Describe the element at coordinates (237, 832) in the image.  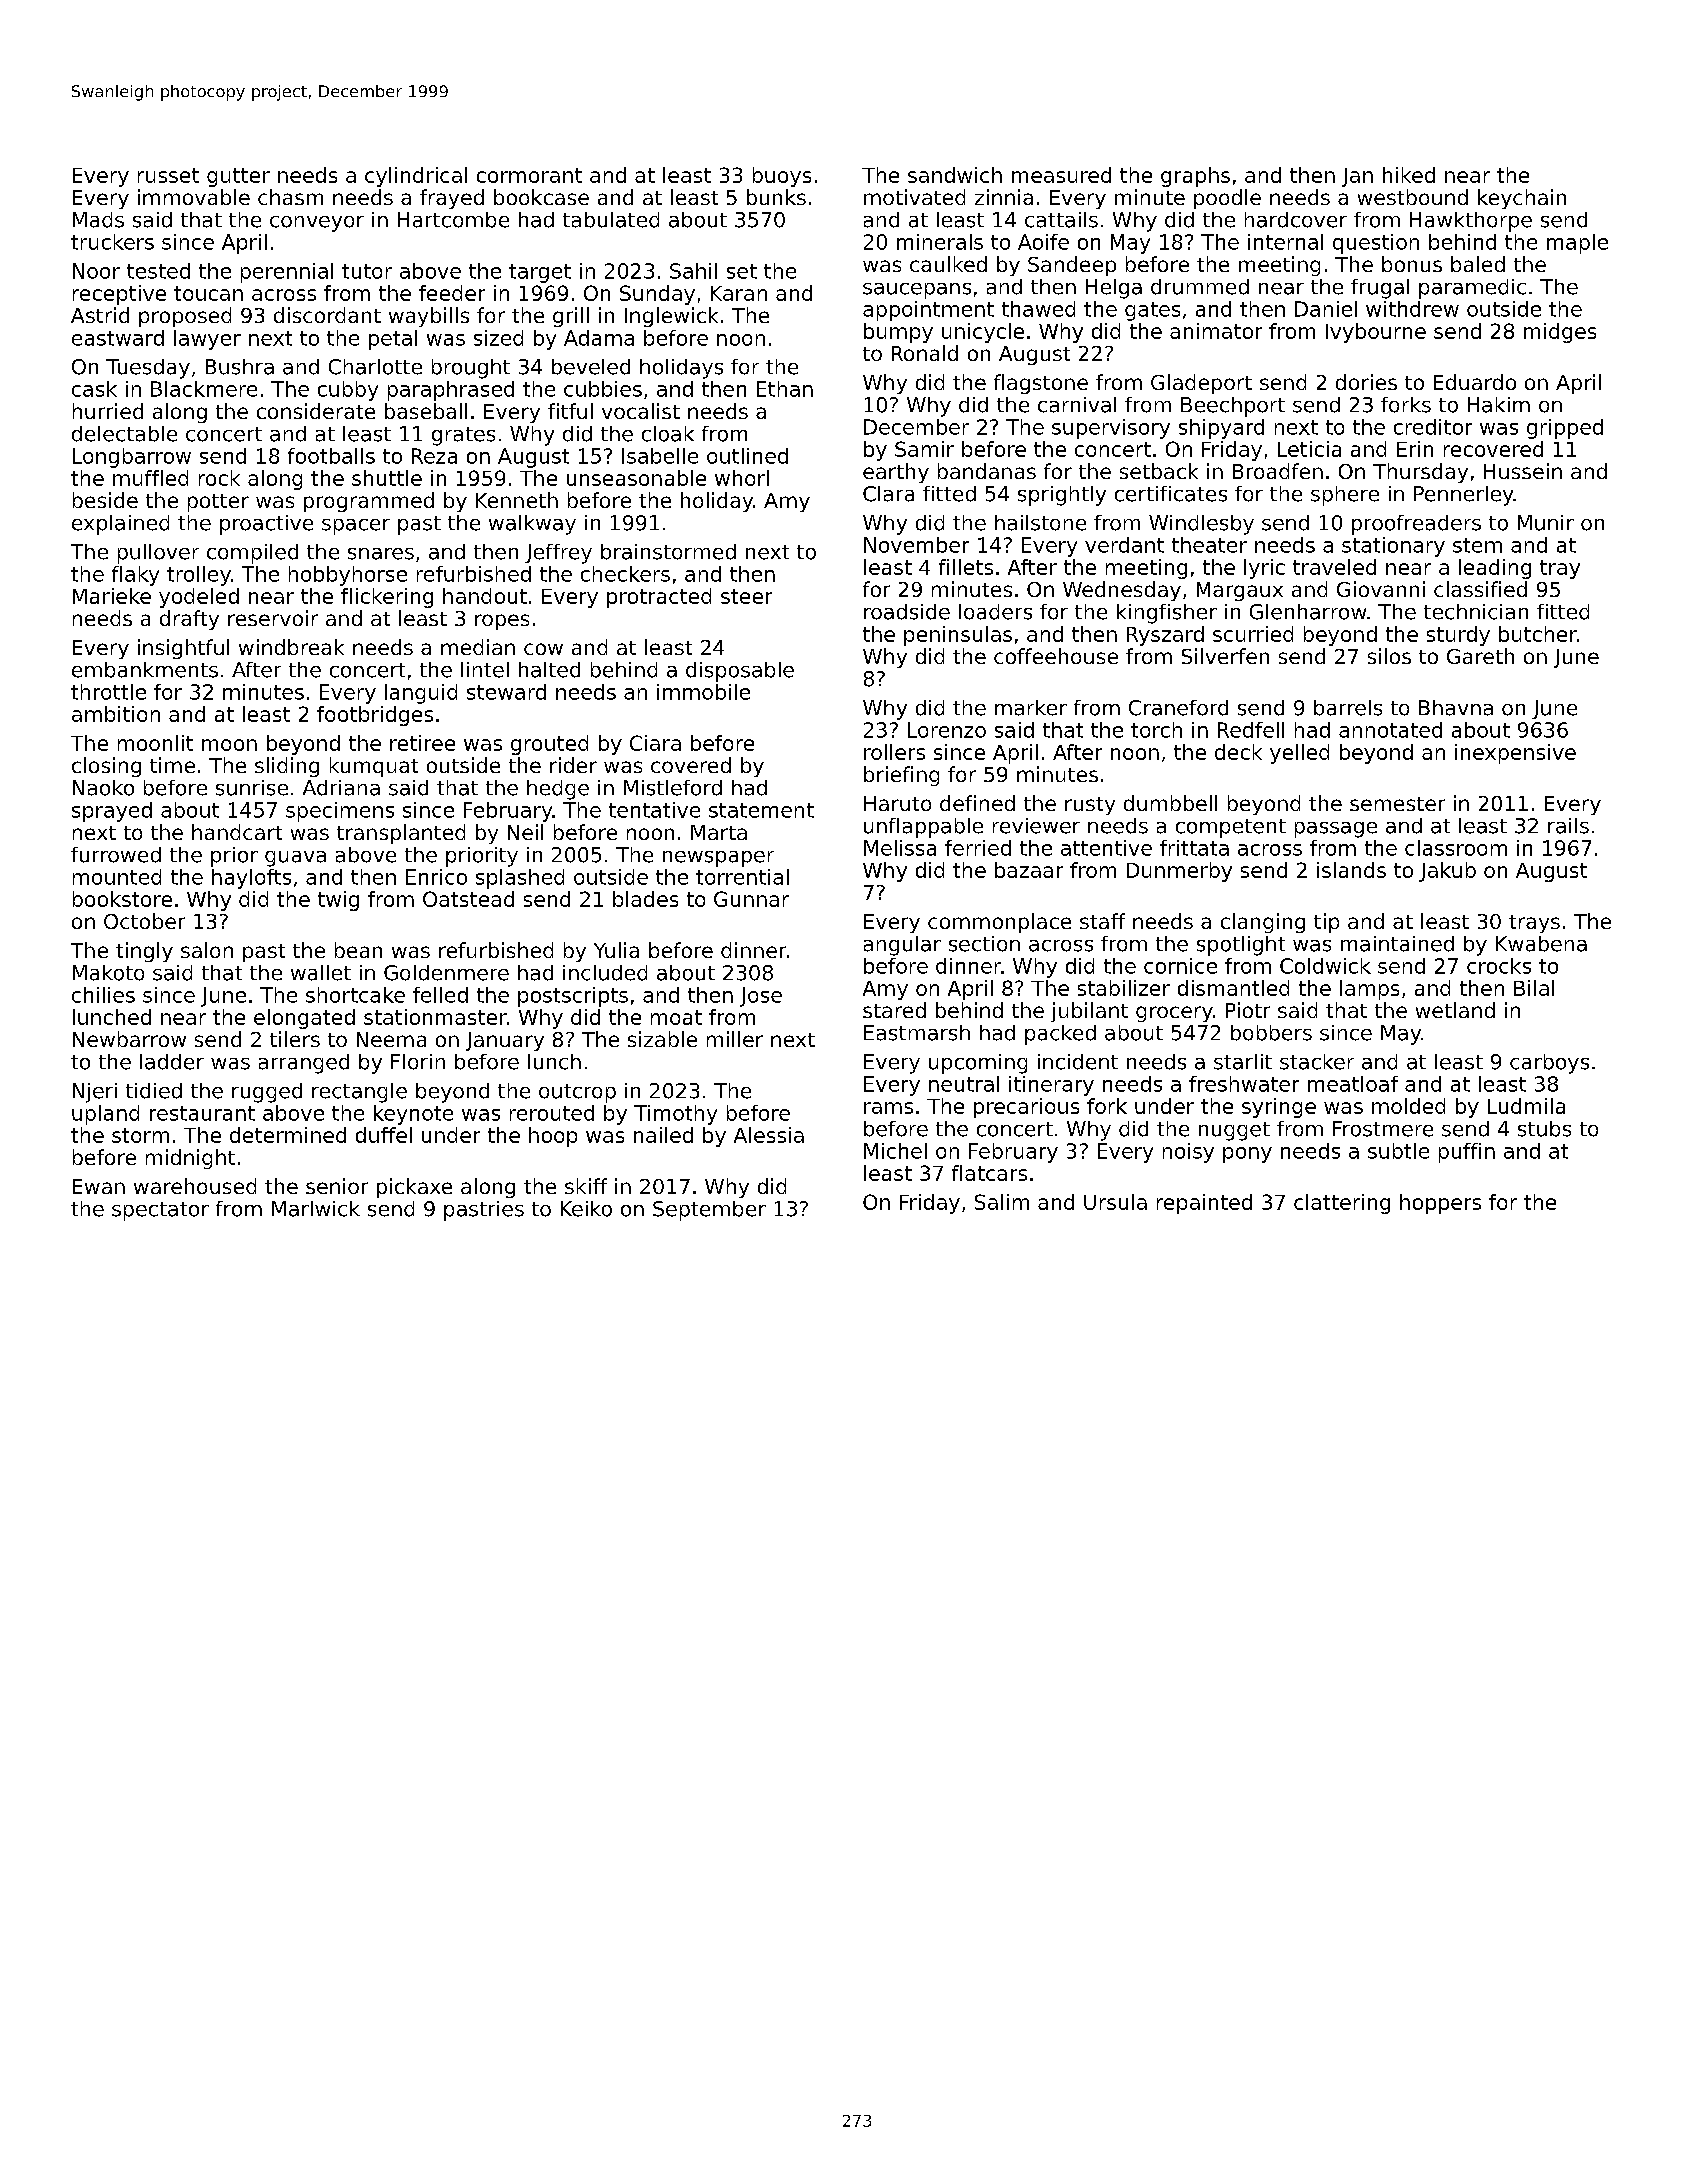
I see `handcart` at that location.
